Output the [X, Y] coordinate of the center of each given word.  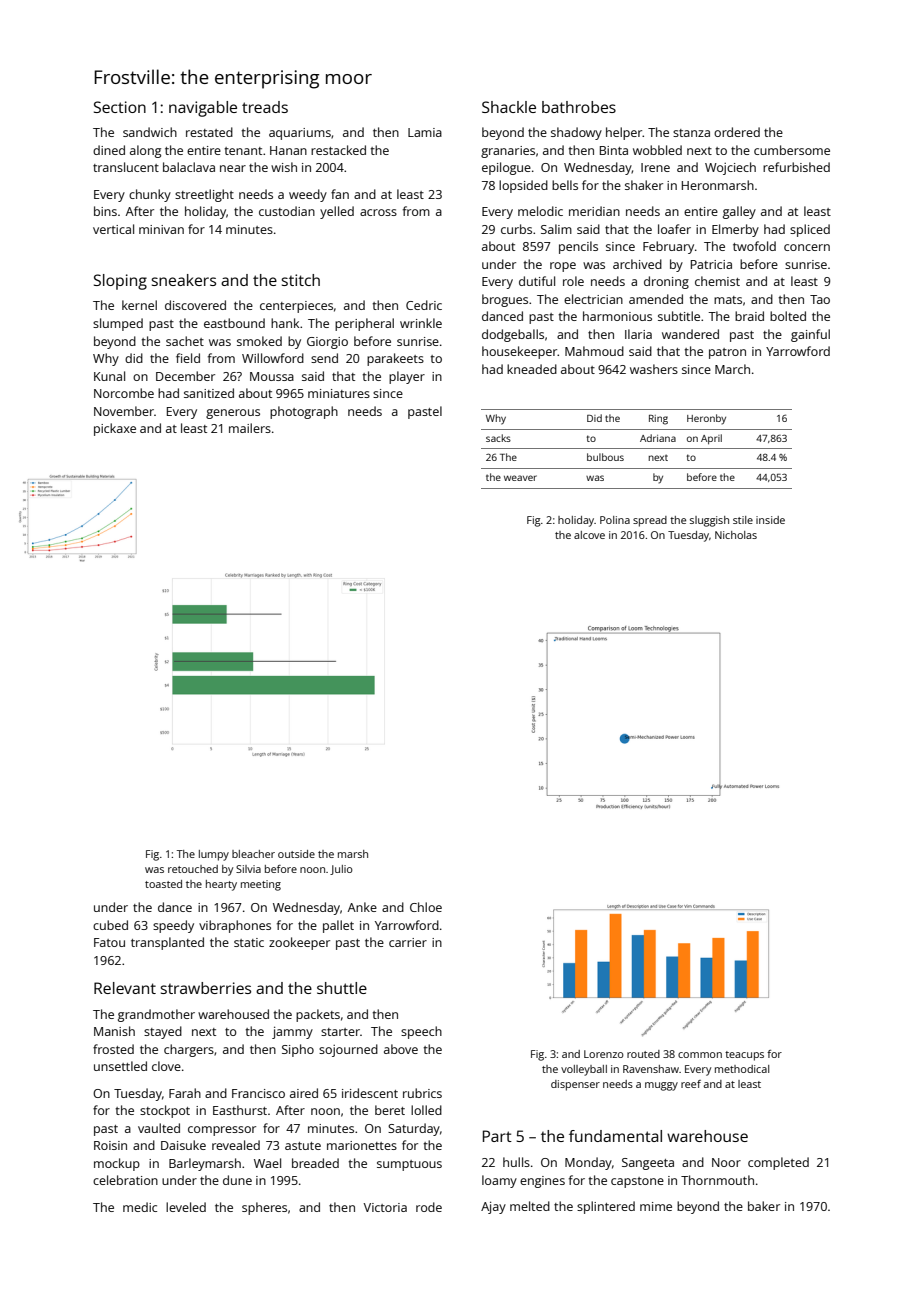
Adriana [658, 438]
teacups [744, 1056]
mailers [250, 428]
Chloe [426, 907]
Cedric [424, 305]
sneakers [183, 280]
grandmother [156, 1015]
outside [296, 854]
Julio [341, 870]
